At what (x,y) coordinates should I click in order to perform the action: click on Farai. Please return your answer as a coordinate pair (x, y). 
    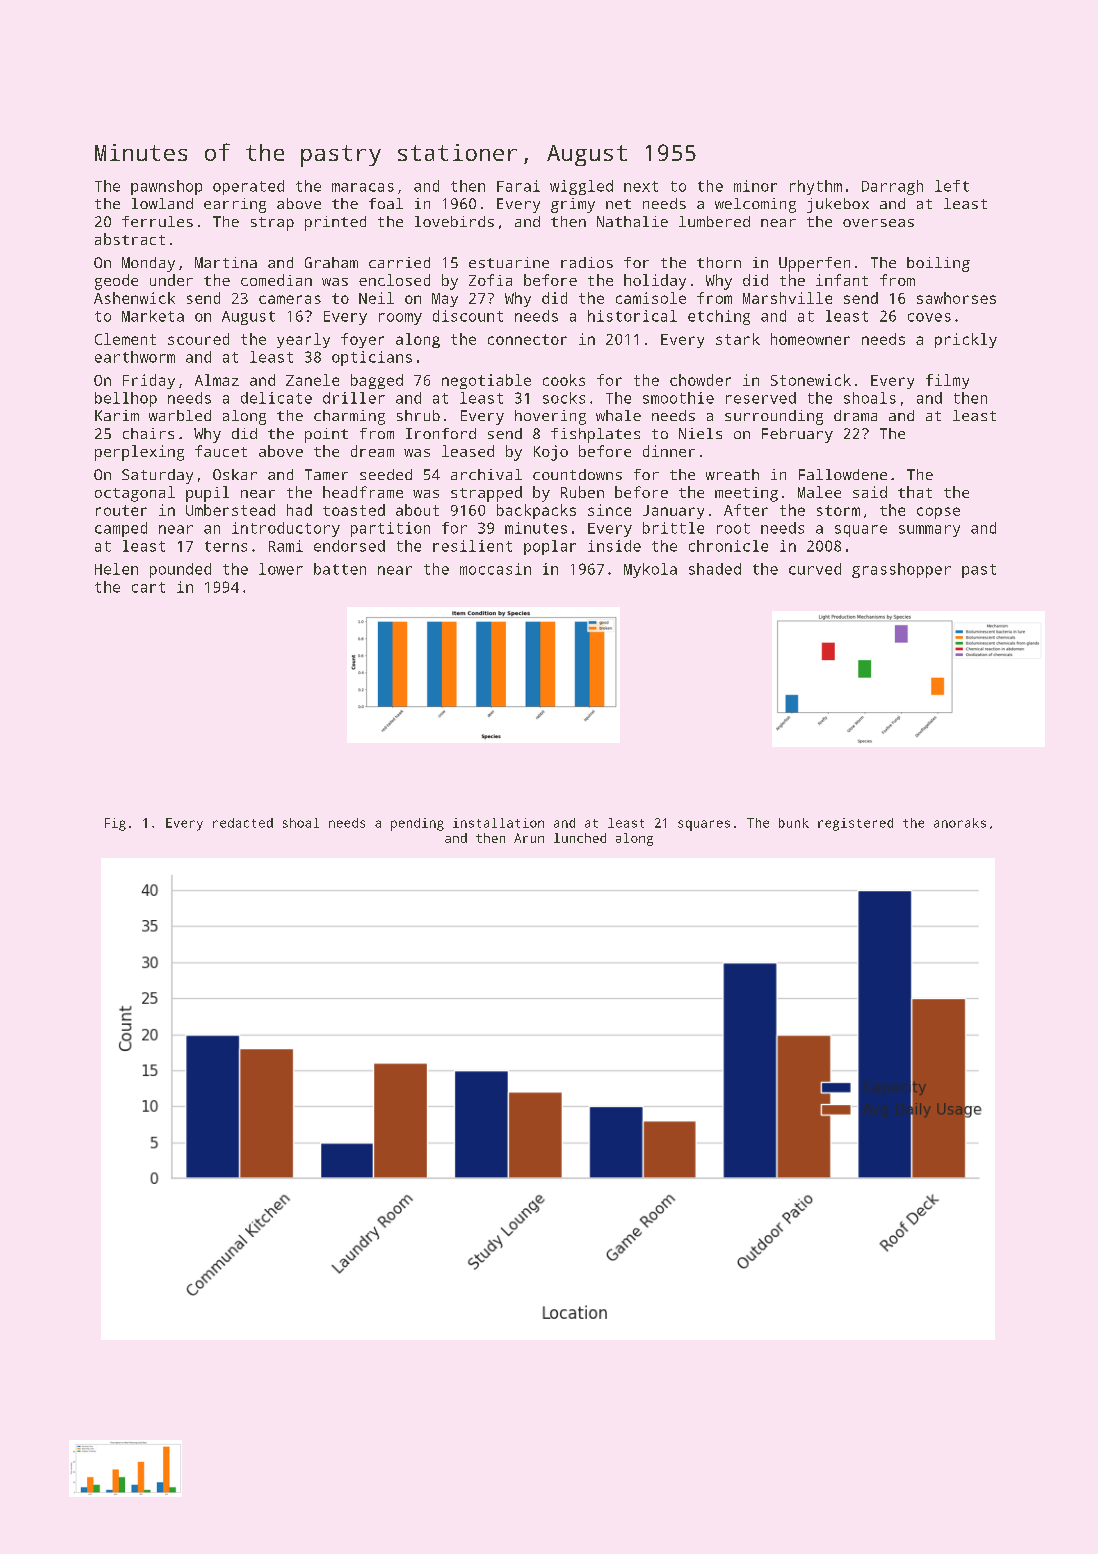
    Looking at the image, I should click on (518, 186).
